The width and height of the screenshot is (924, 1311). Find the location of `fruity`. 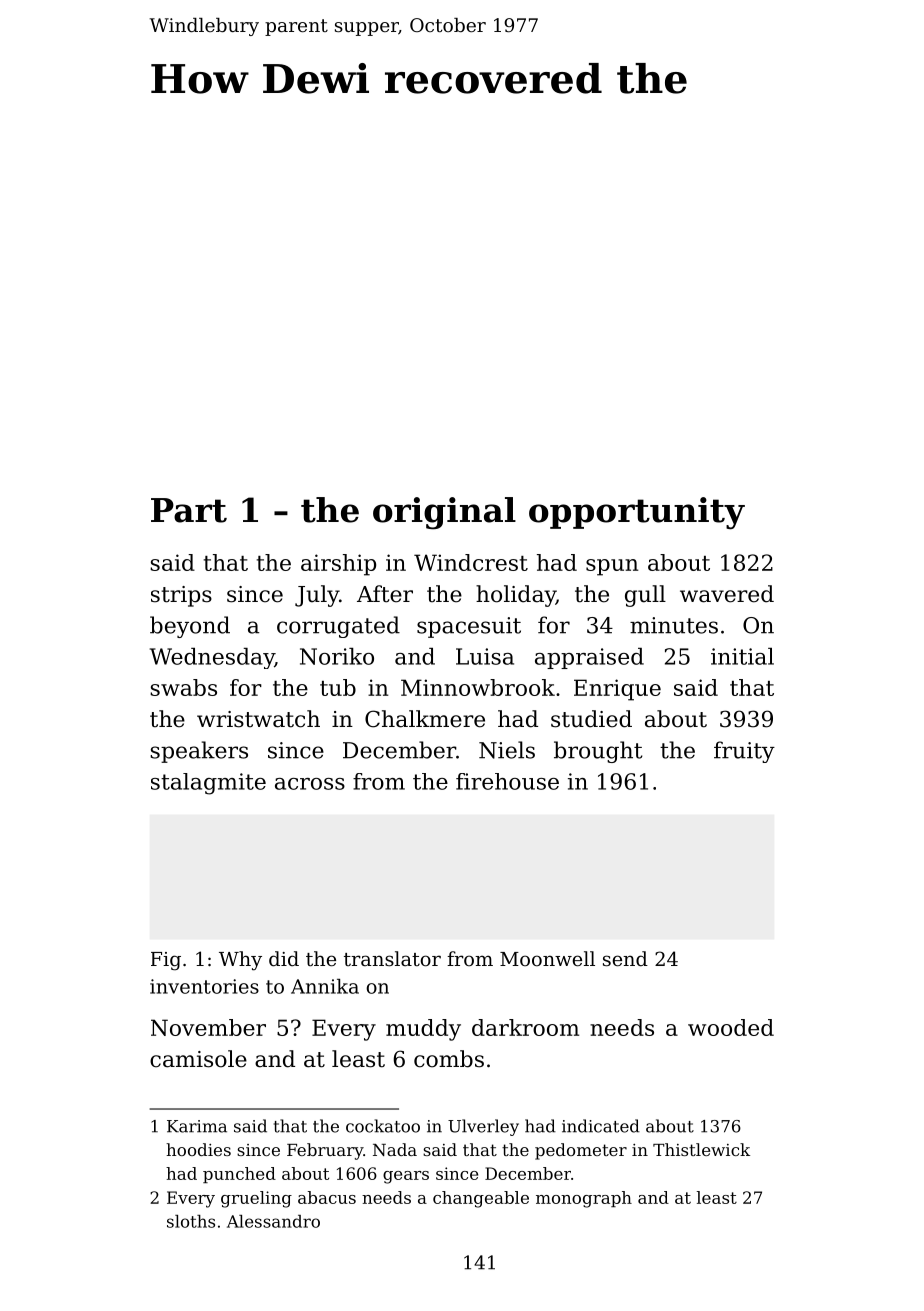

fruity is located at coordinates (744, 752).
